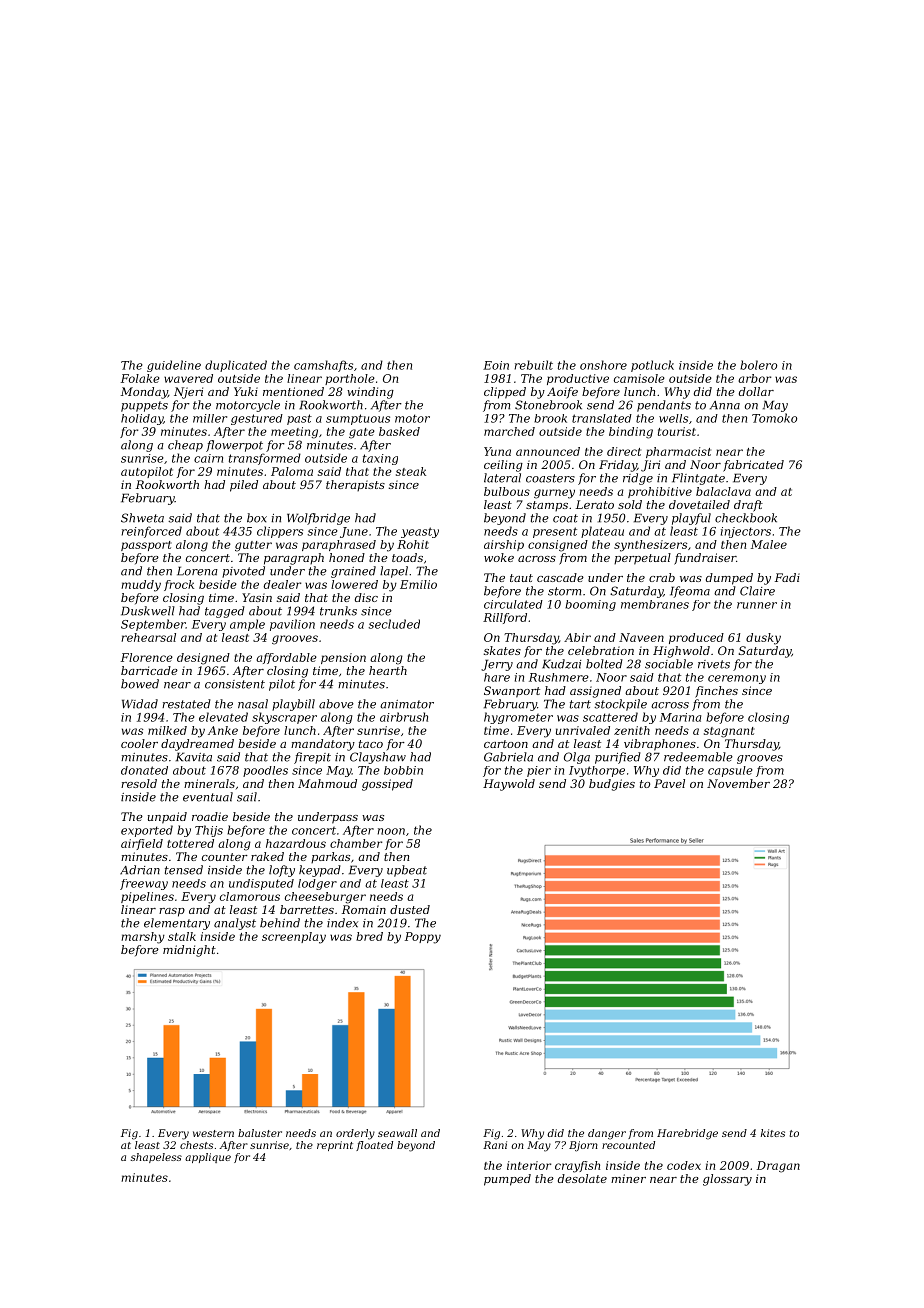 This document has width=924, height=1308. Describe the element at coordinates (612, 785) in the document. I see `budgies` at that location.
